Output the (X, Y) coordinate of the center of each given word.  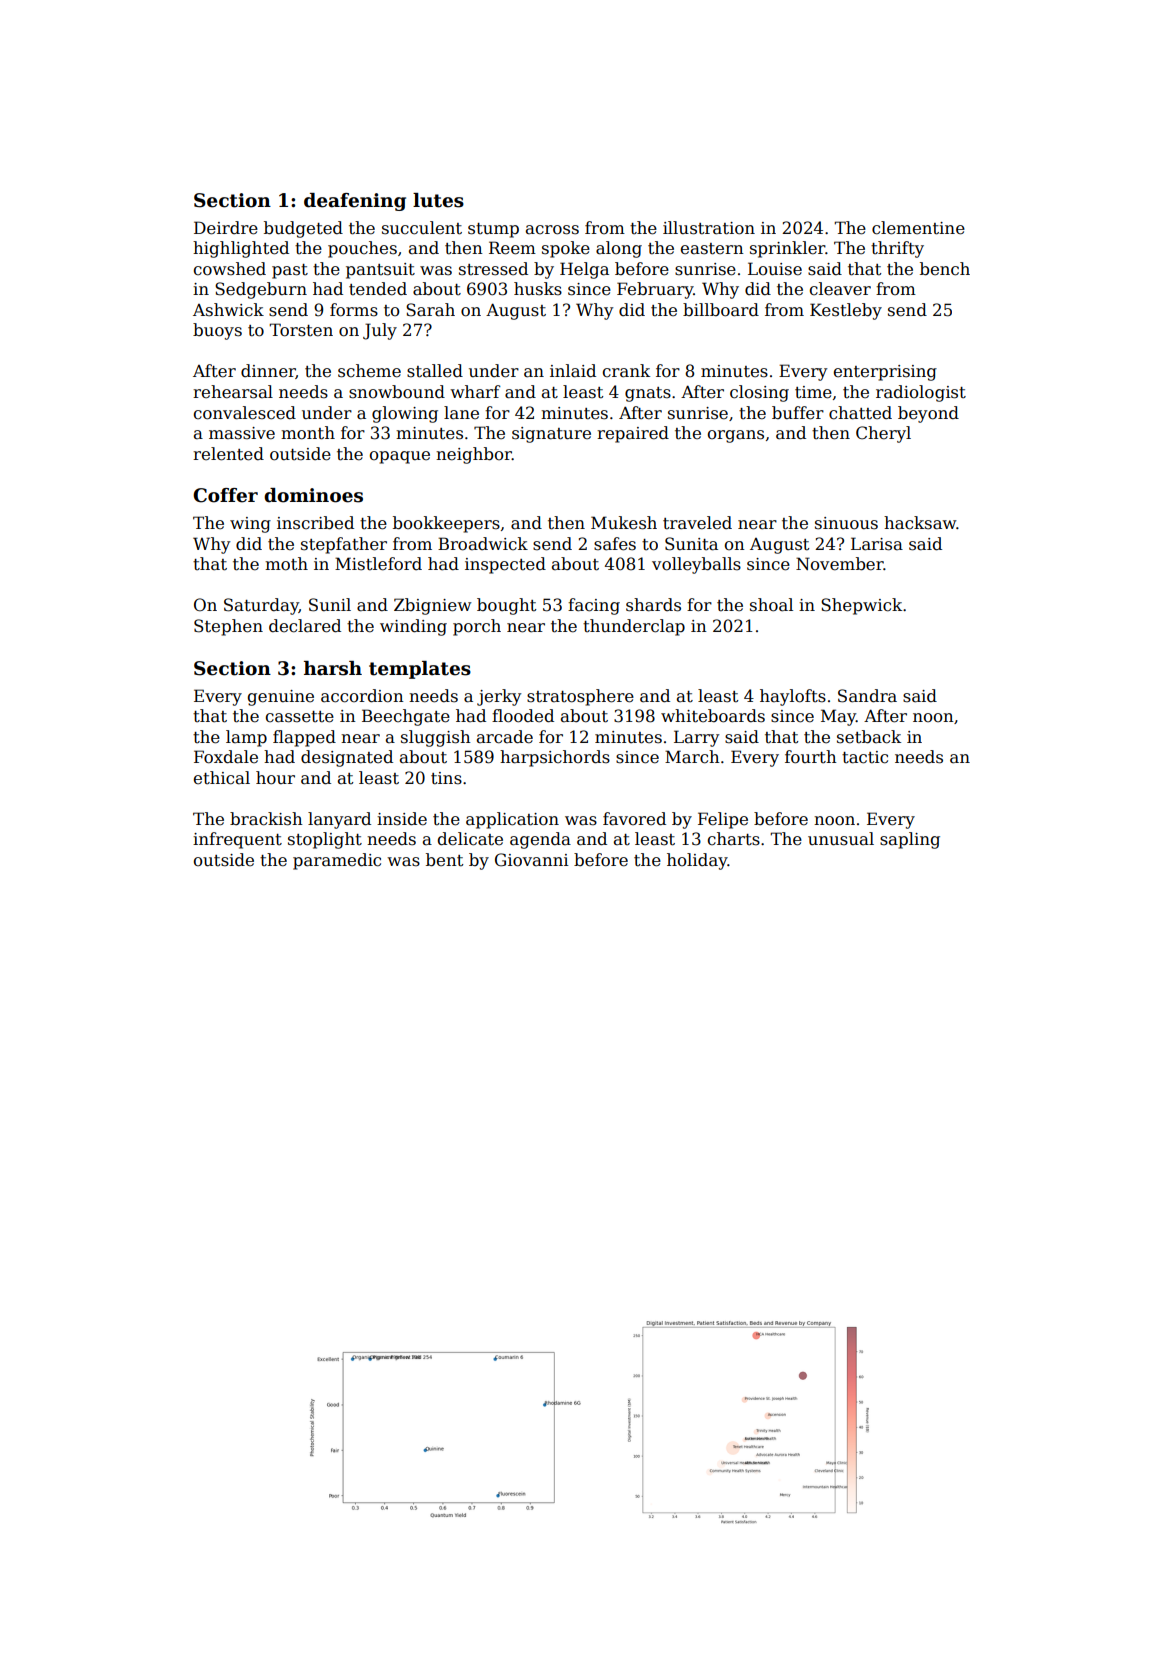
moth (286, 564)
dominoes (313, 495)
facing (594, 606)
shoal (771, 605)
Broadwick (483, 544)
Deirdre (226, 228)
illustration (709, 228)
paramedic (337, 861)
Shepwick (861, 606)
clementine (918, 228)
